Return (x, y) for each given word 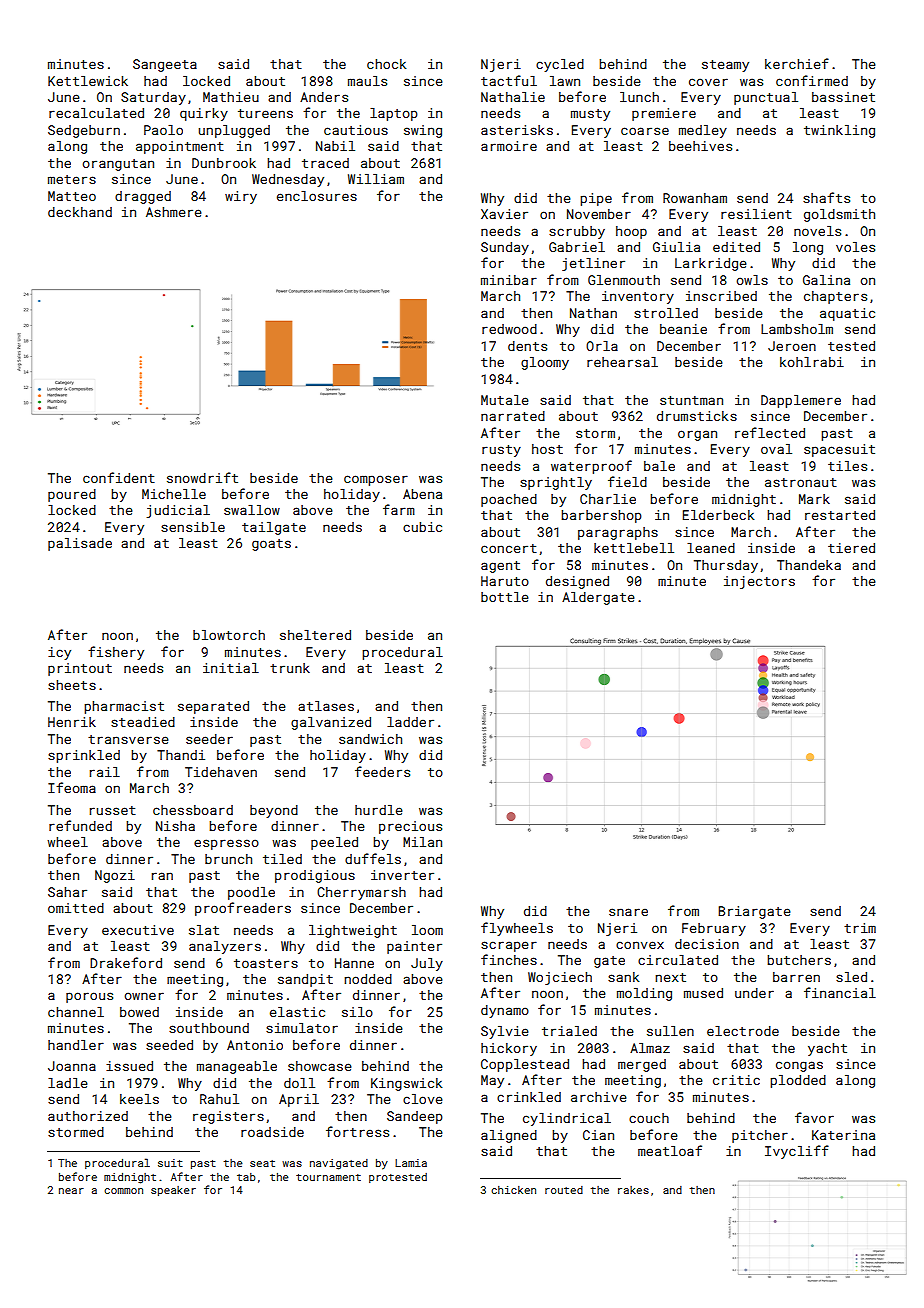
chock (386, 64)
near (71, 1191)
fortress (357, 1131)
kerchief (797, 63)
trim (860, 928)
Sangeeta (165, 65)
